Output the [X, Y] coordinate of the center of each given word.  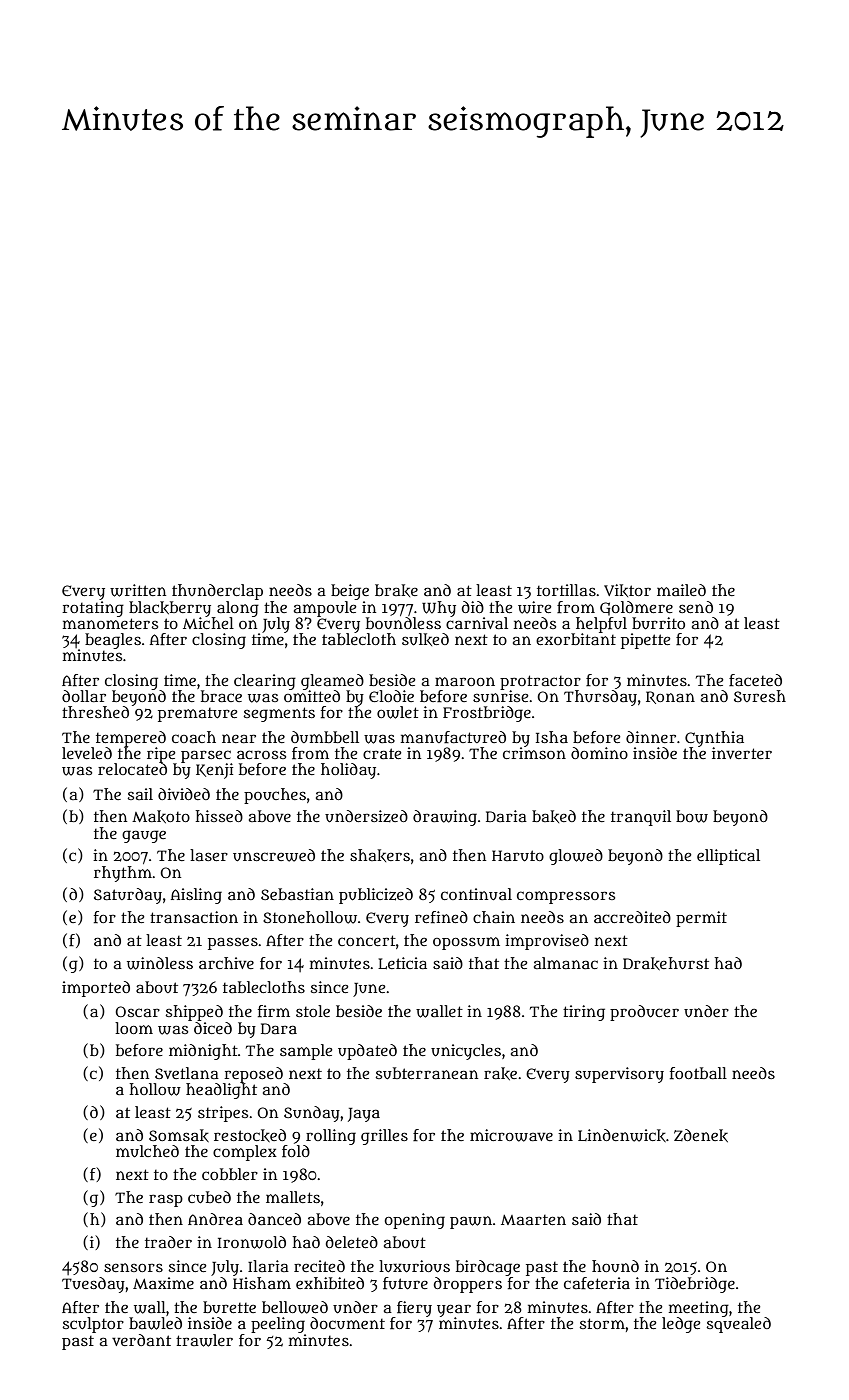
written [138, 590]
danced [274, 1219]
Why [439, 609]
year [454, 1310]
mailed [681, 590]
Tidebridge [695, 1285]
